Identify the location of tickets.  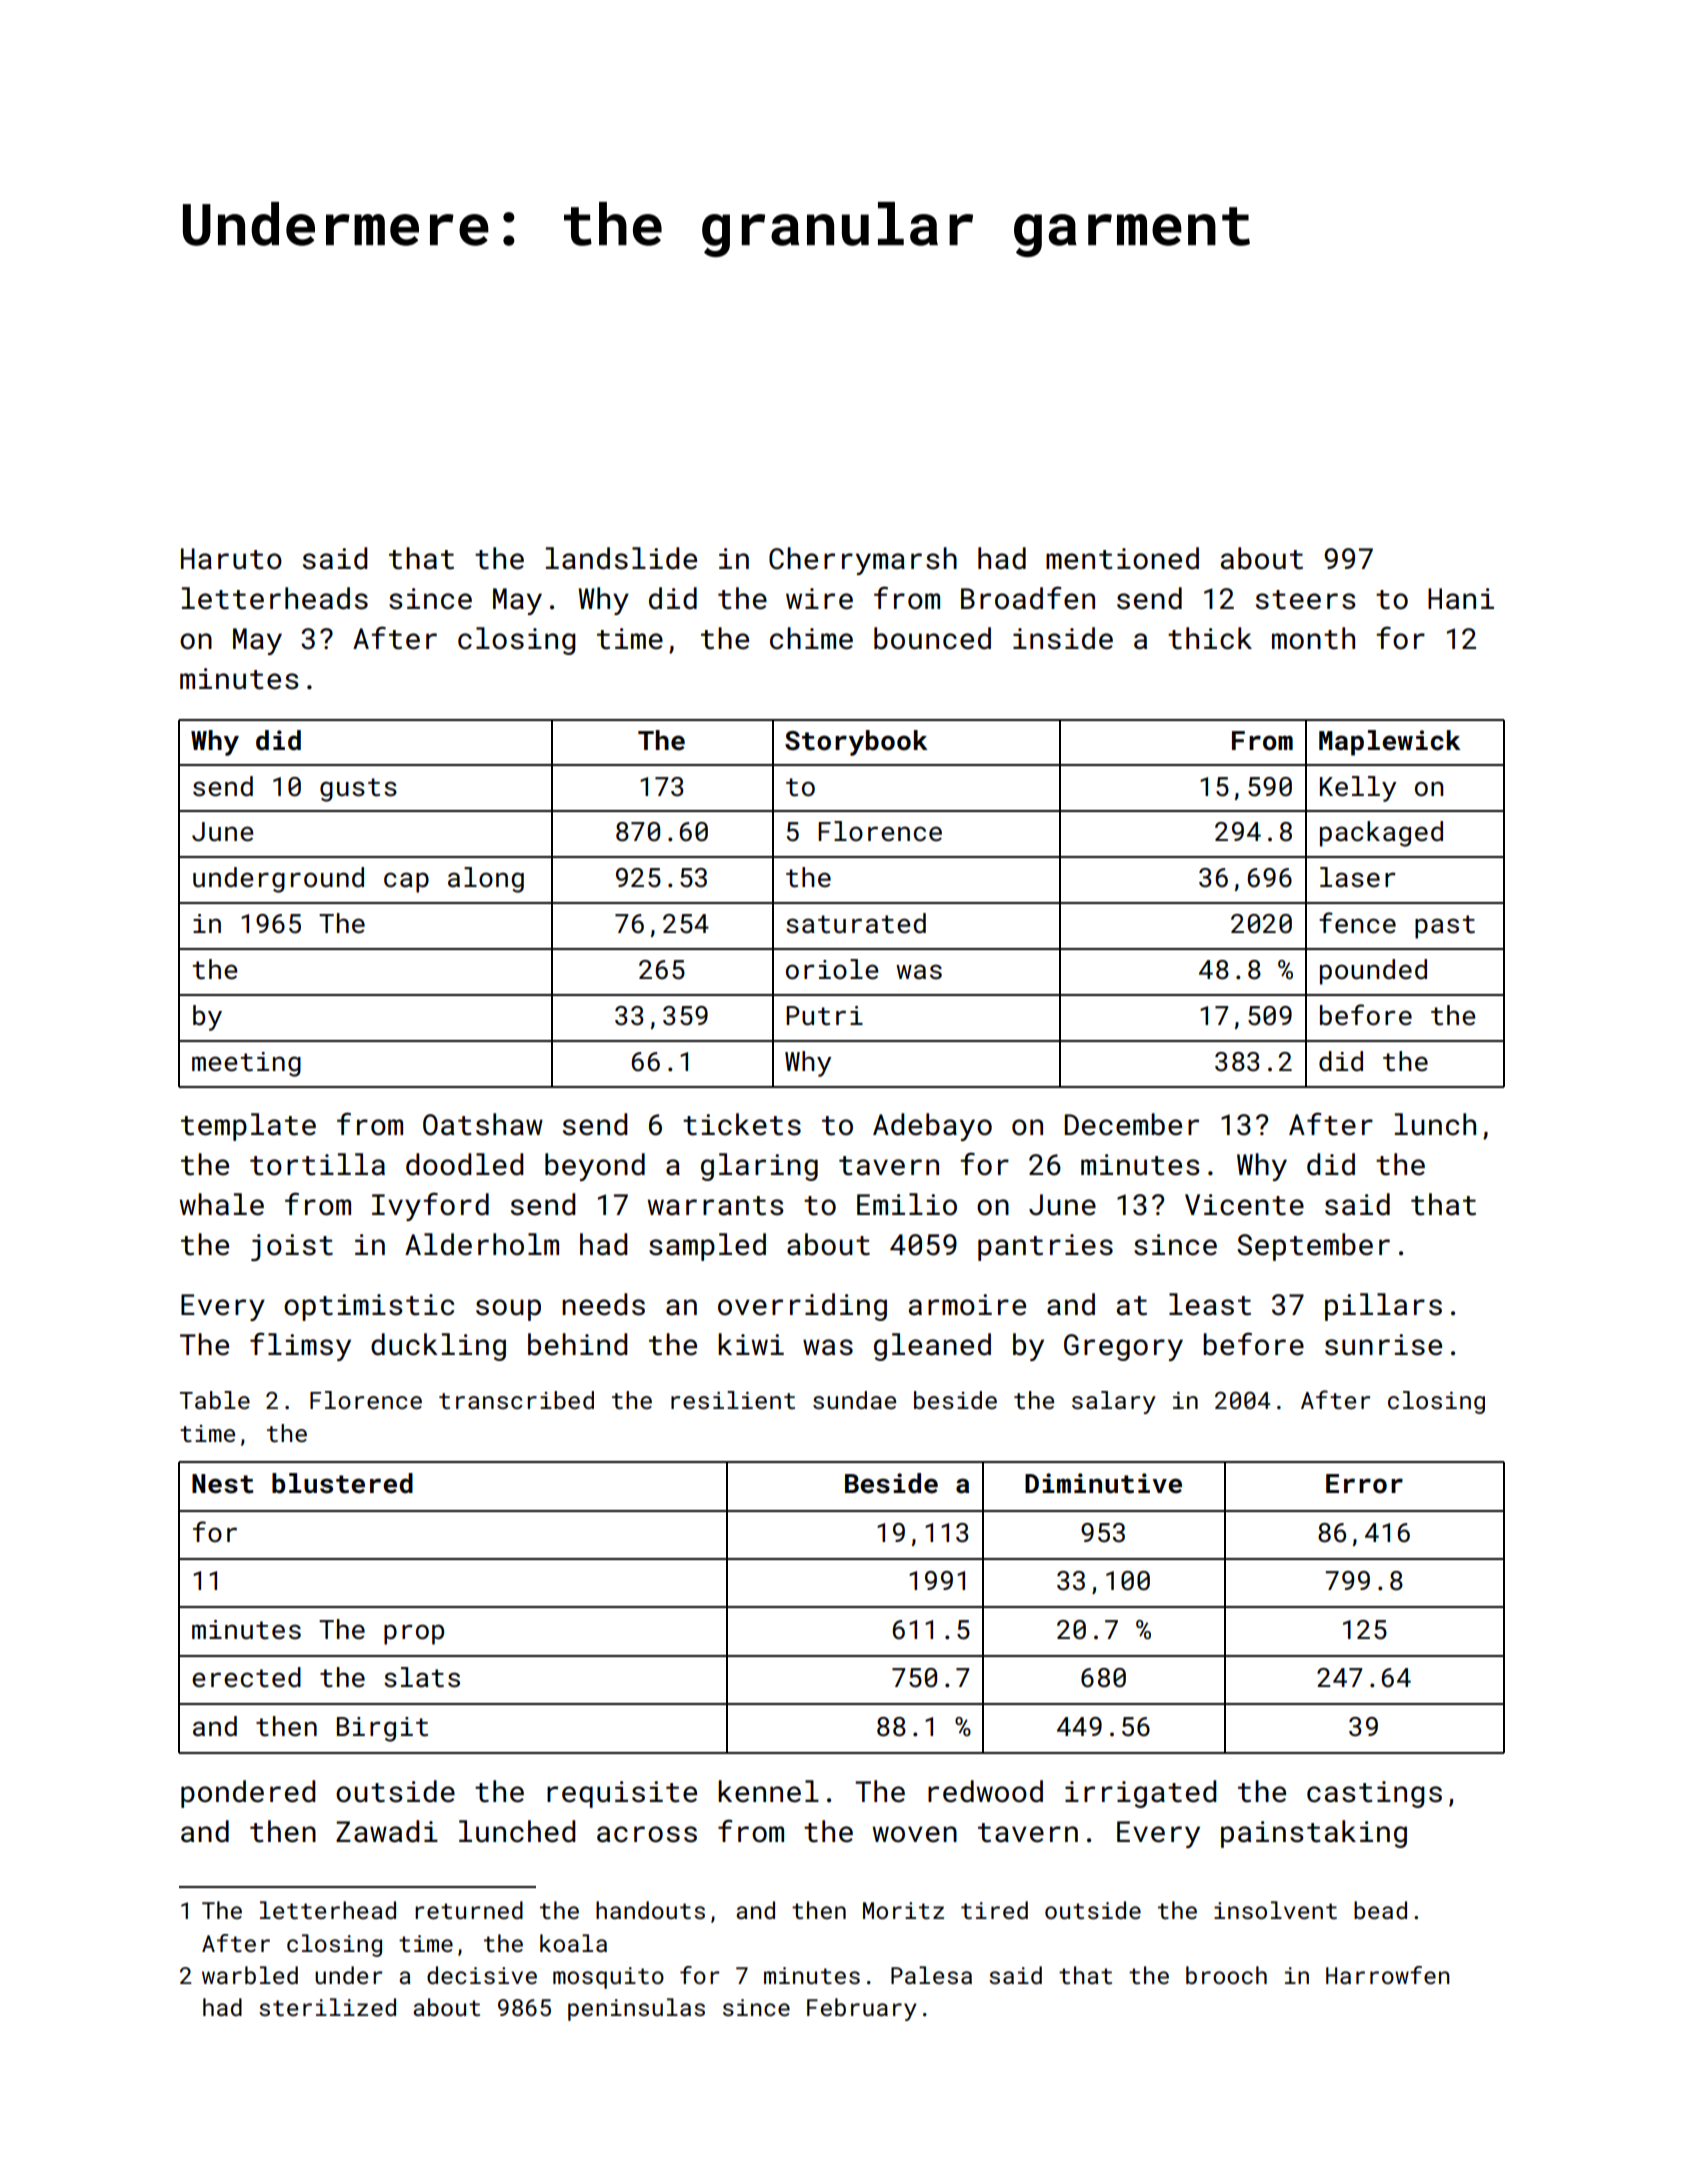
(742, 1124).
